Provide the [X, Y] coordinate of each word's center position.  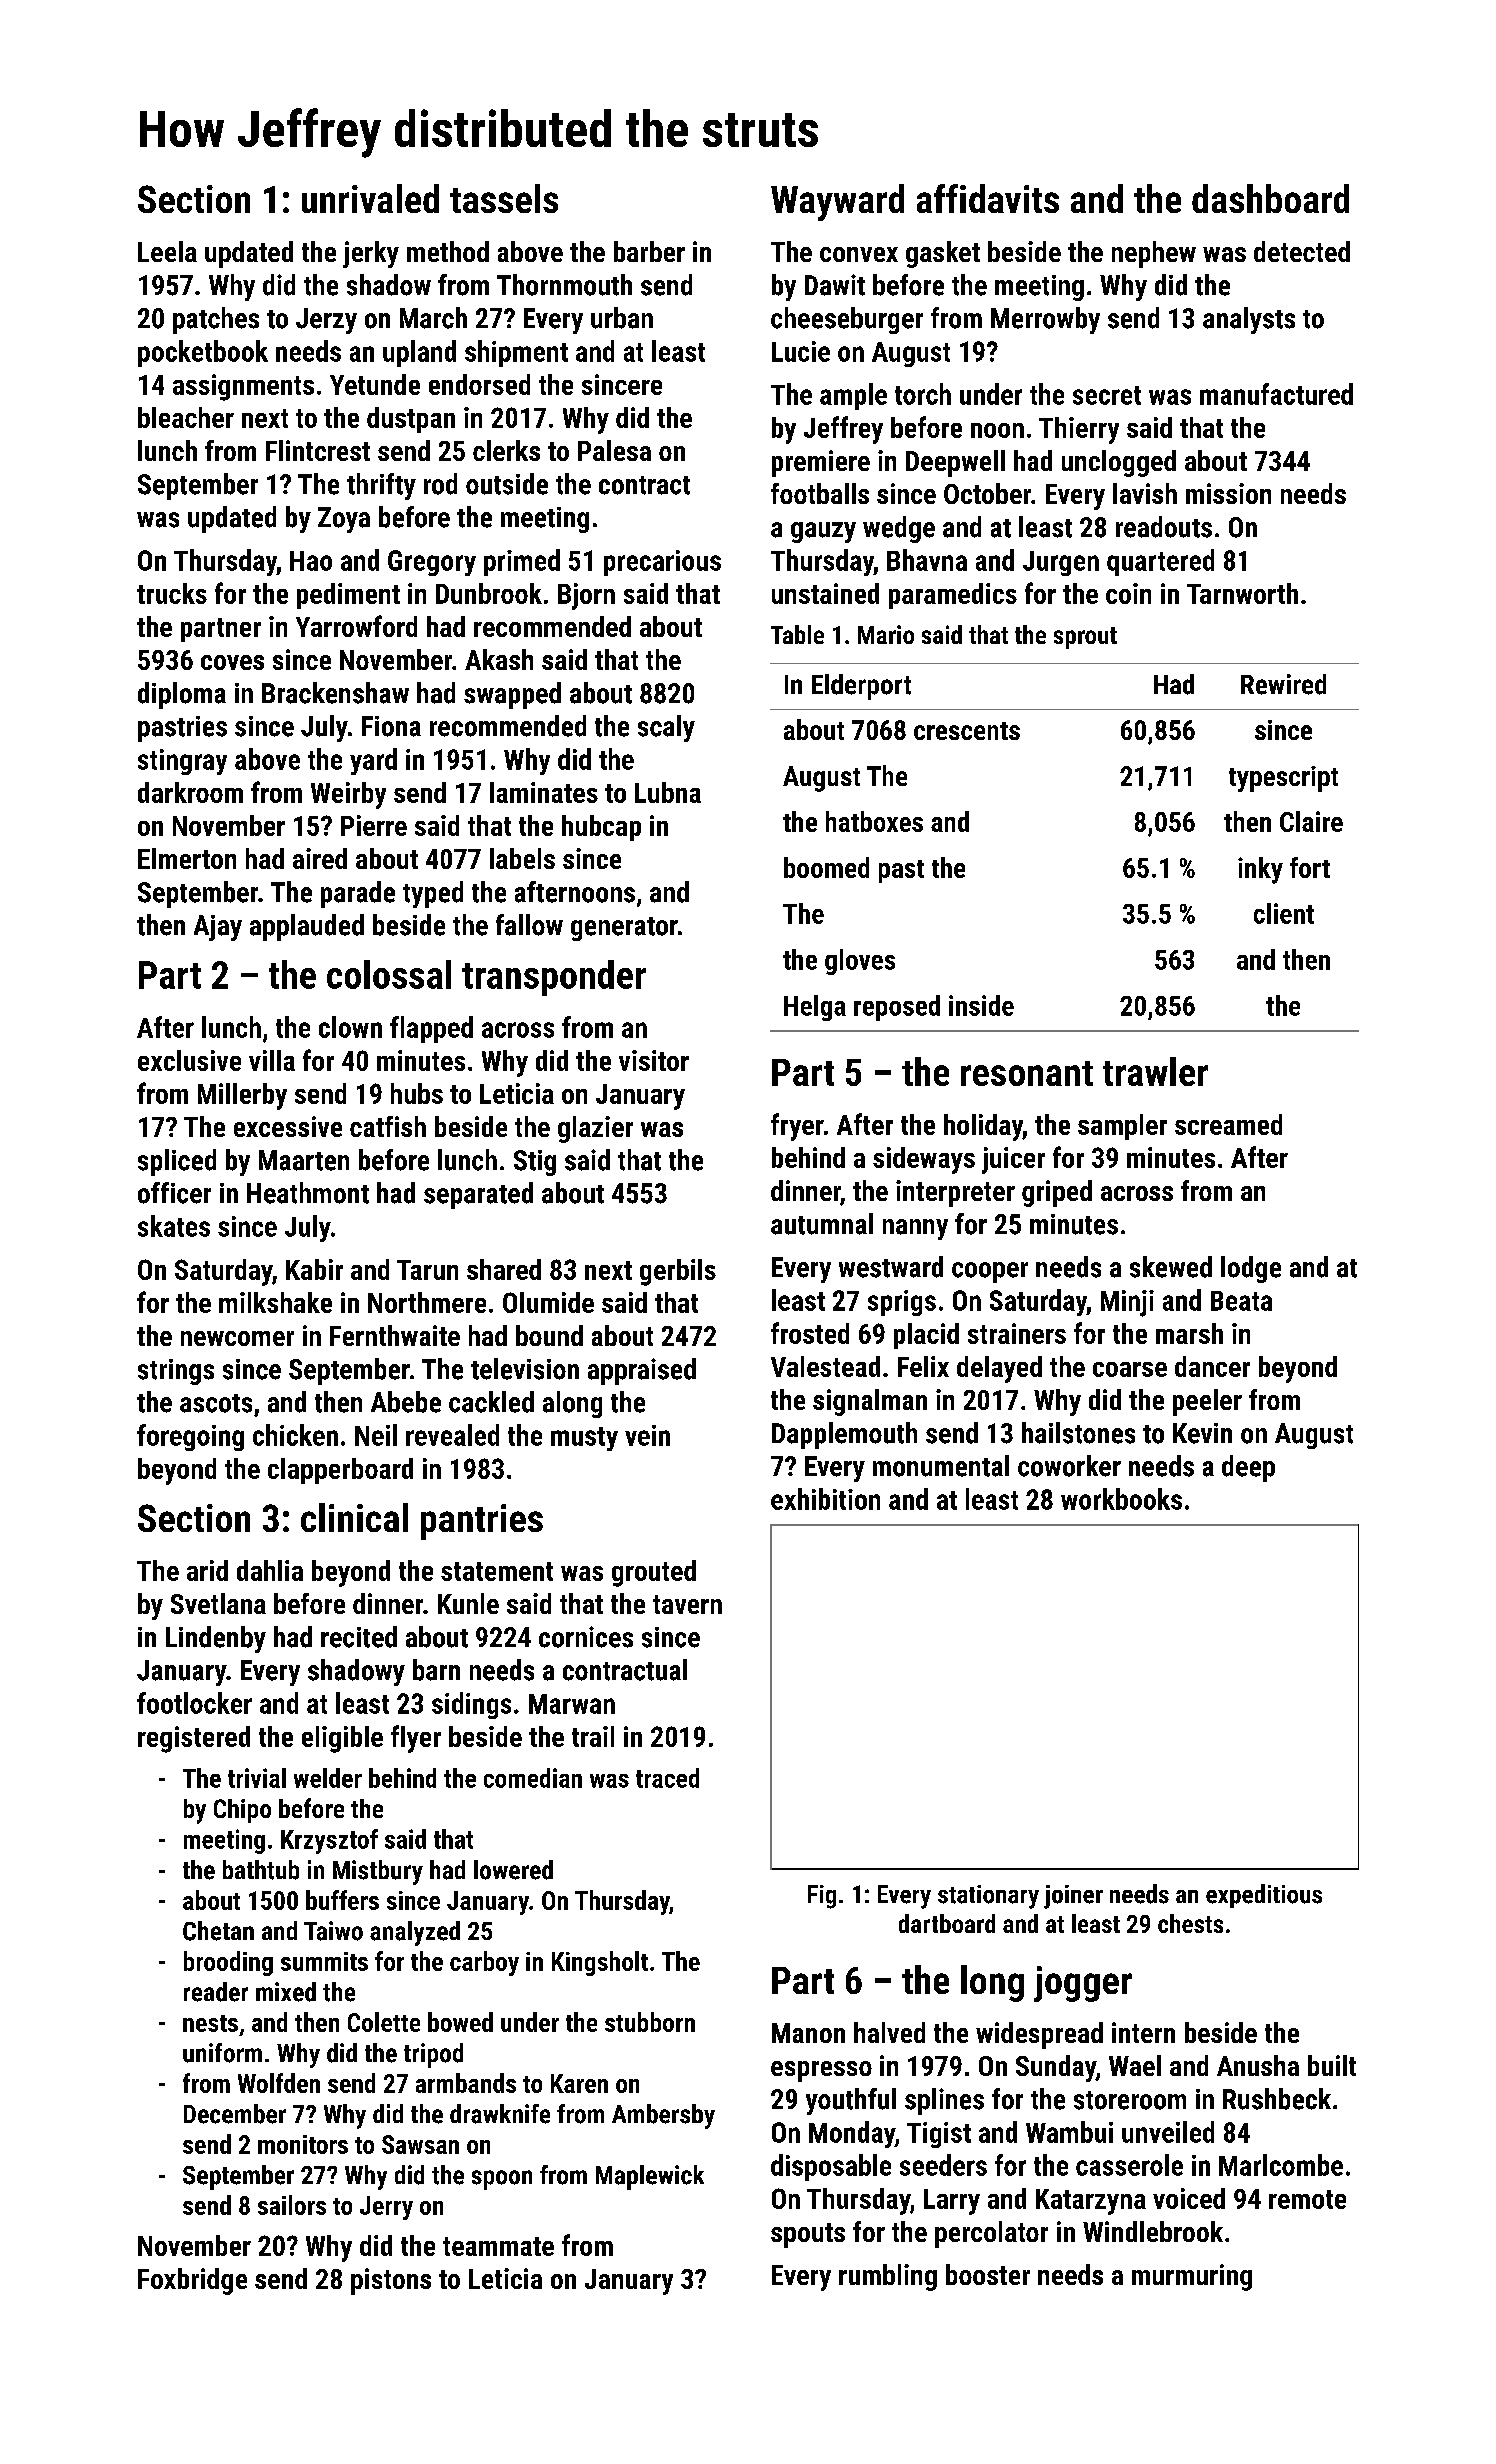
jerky [371, 254]
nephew [1154, 254]
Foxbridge [192, 2281]
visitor [654, 1060]
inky [1260, 870]
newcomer [237, 1338]
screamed [1228, 1124]
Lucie [801, 351]
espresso [821, 2071]
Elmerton [187, 858]
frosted [810, 1333]
